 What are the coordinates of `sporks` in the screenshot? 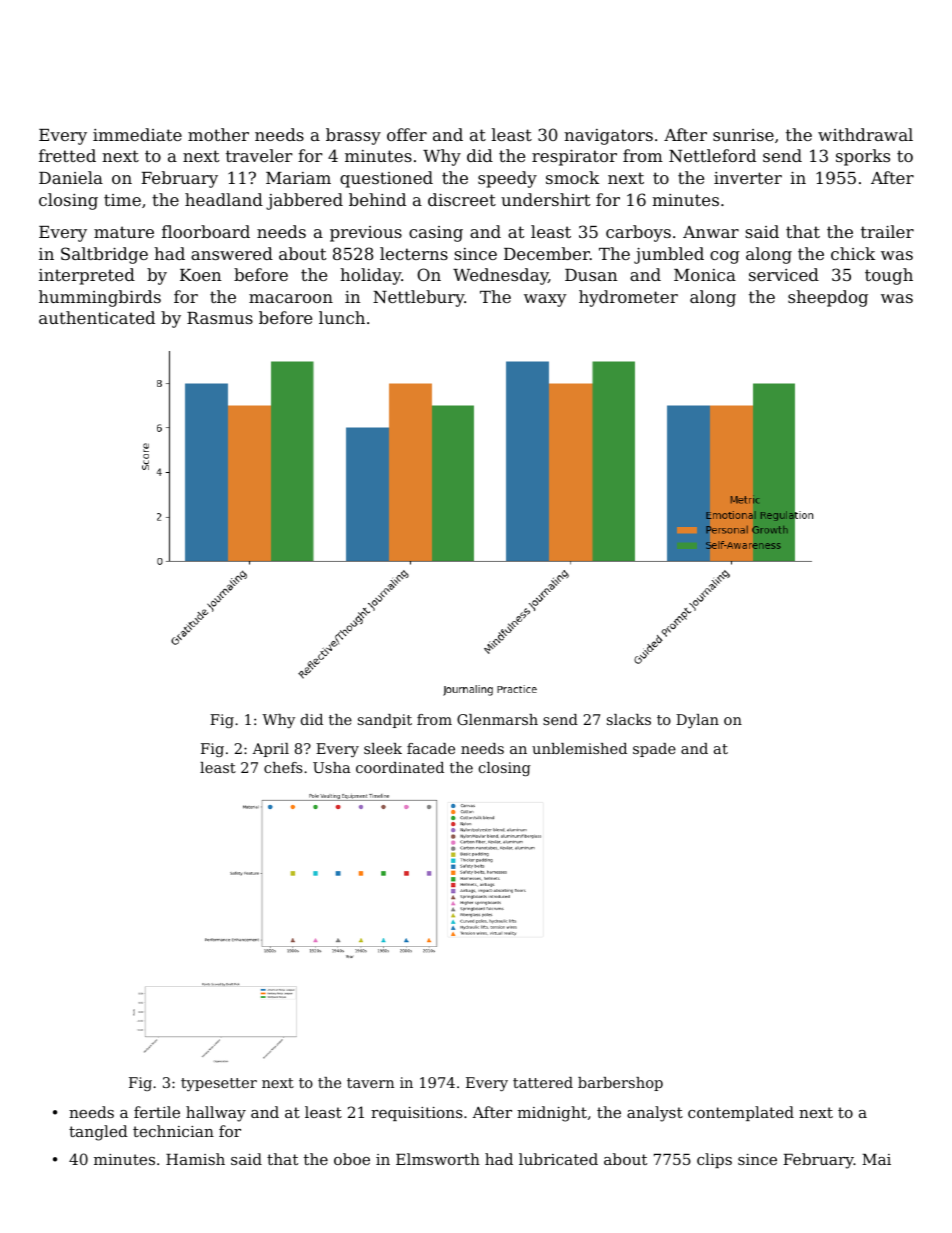 It's located at (863, 157).
